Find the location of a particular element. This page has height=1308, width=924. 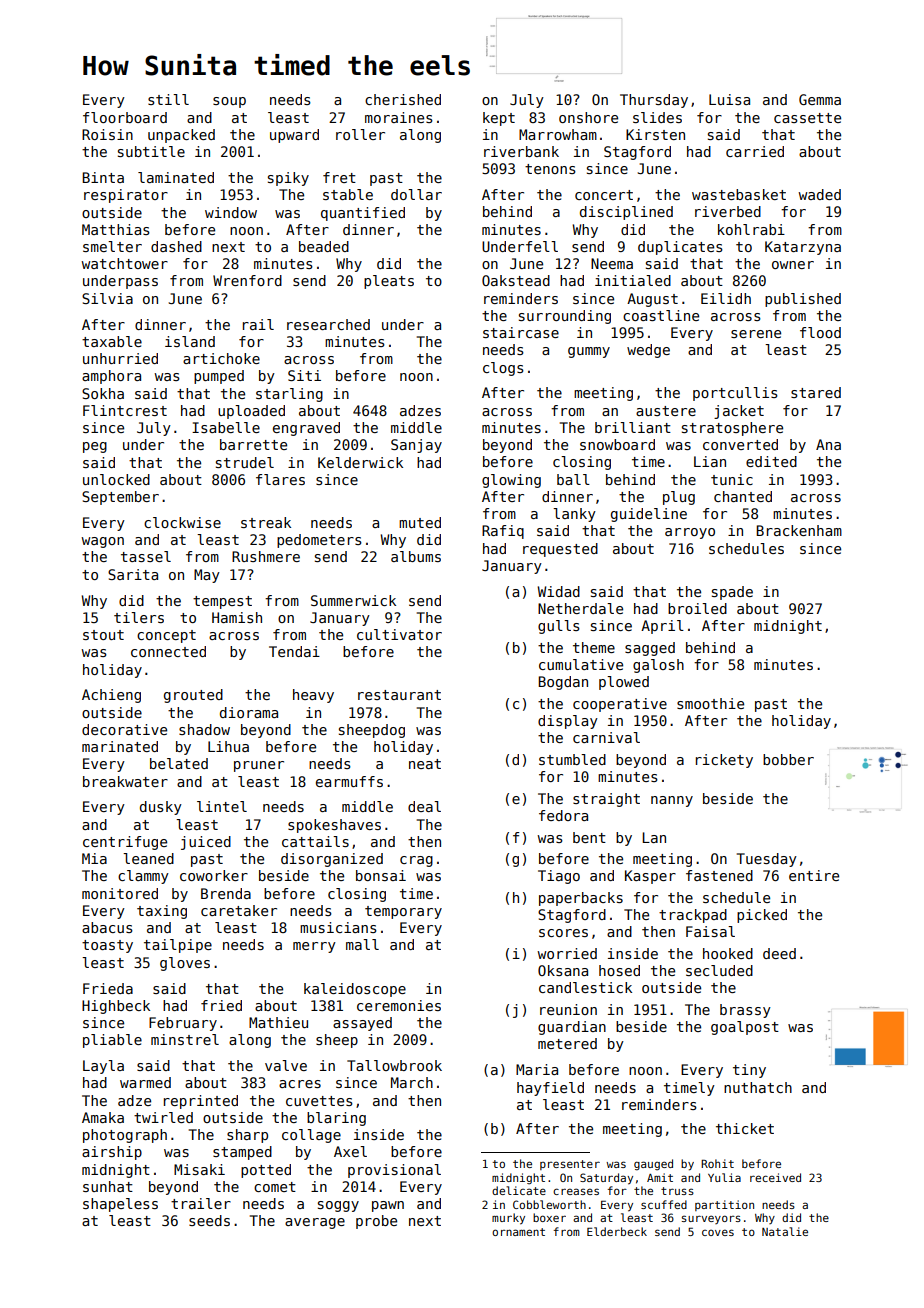

deed is located at coordinates (779, 953).
